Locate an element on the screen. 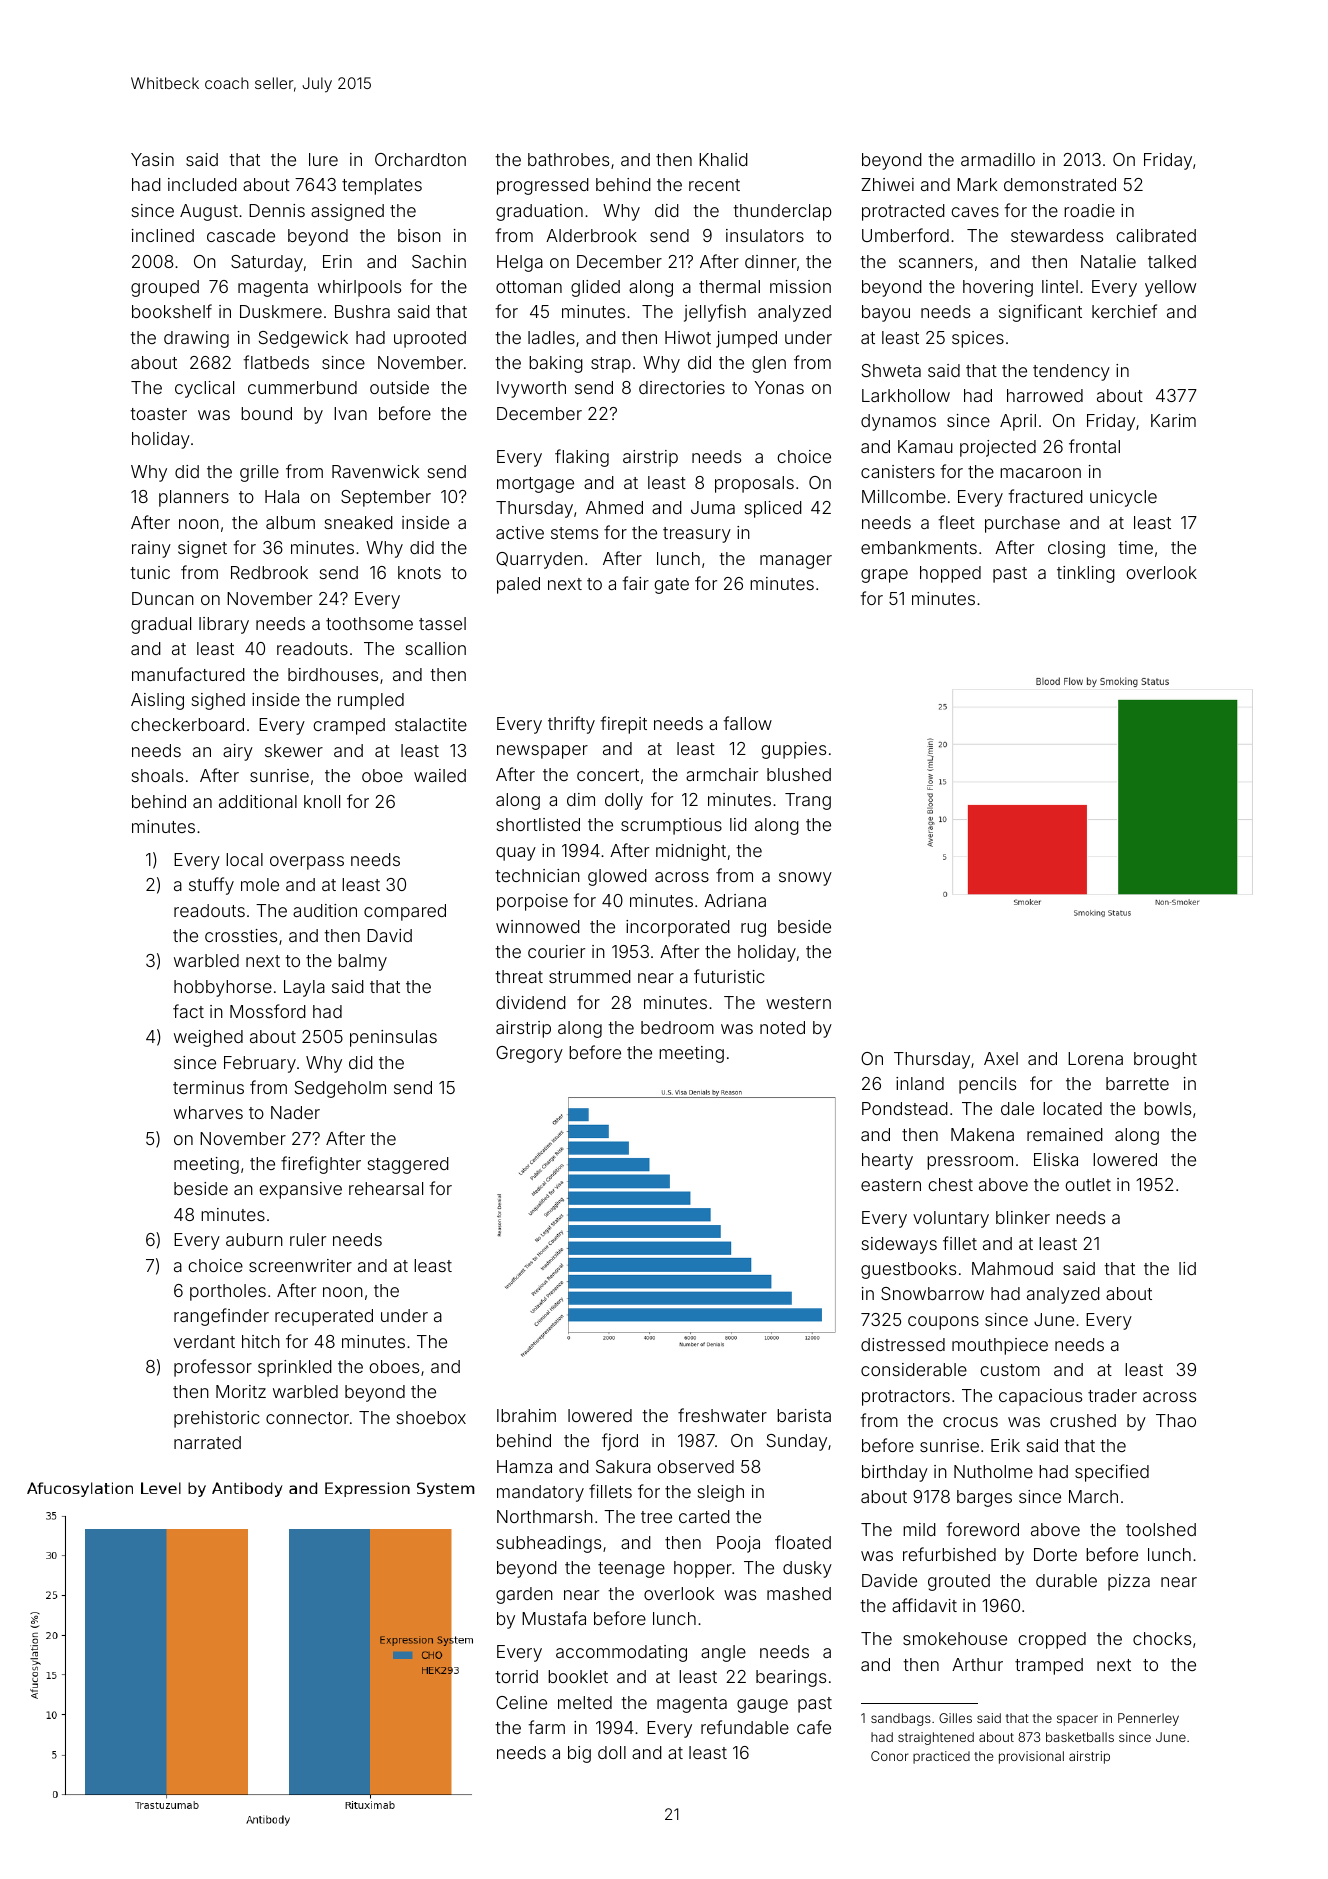  booklet is located at coordinates (578, 1676).
